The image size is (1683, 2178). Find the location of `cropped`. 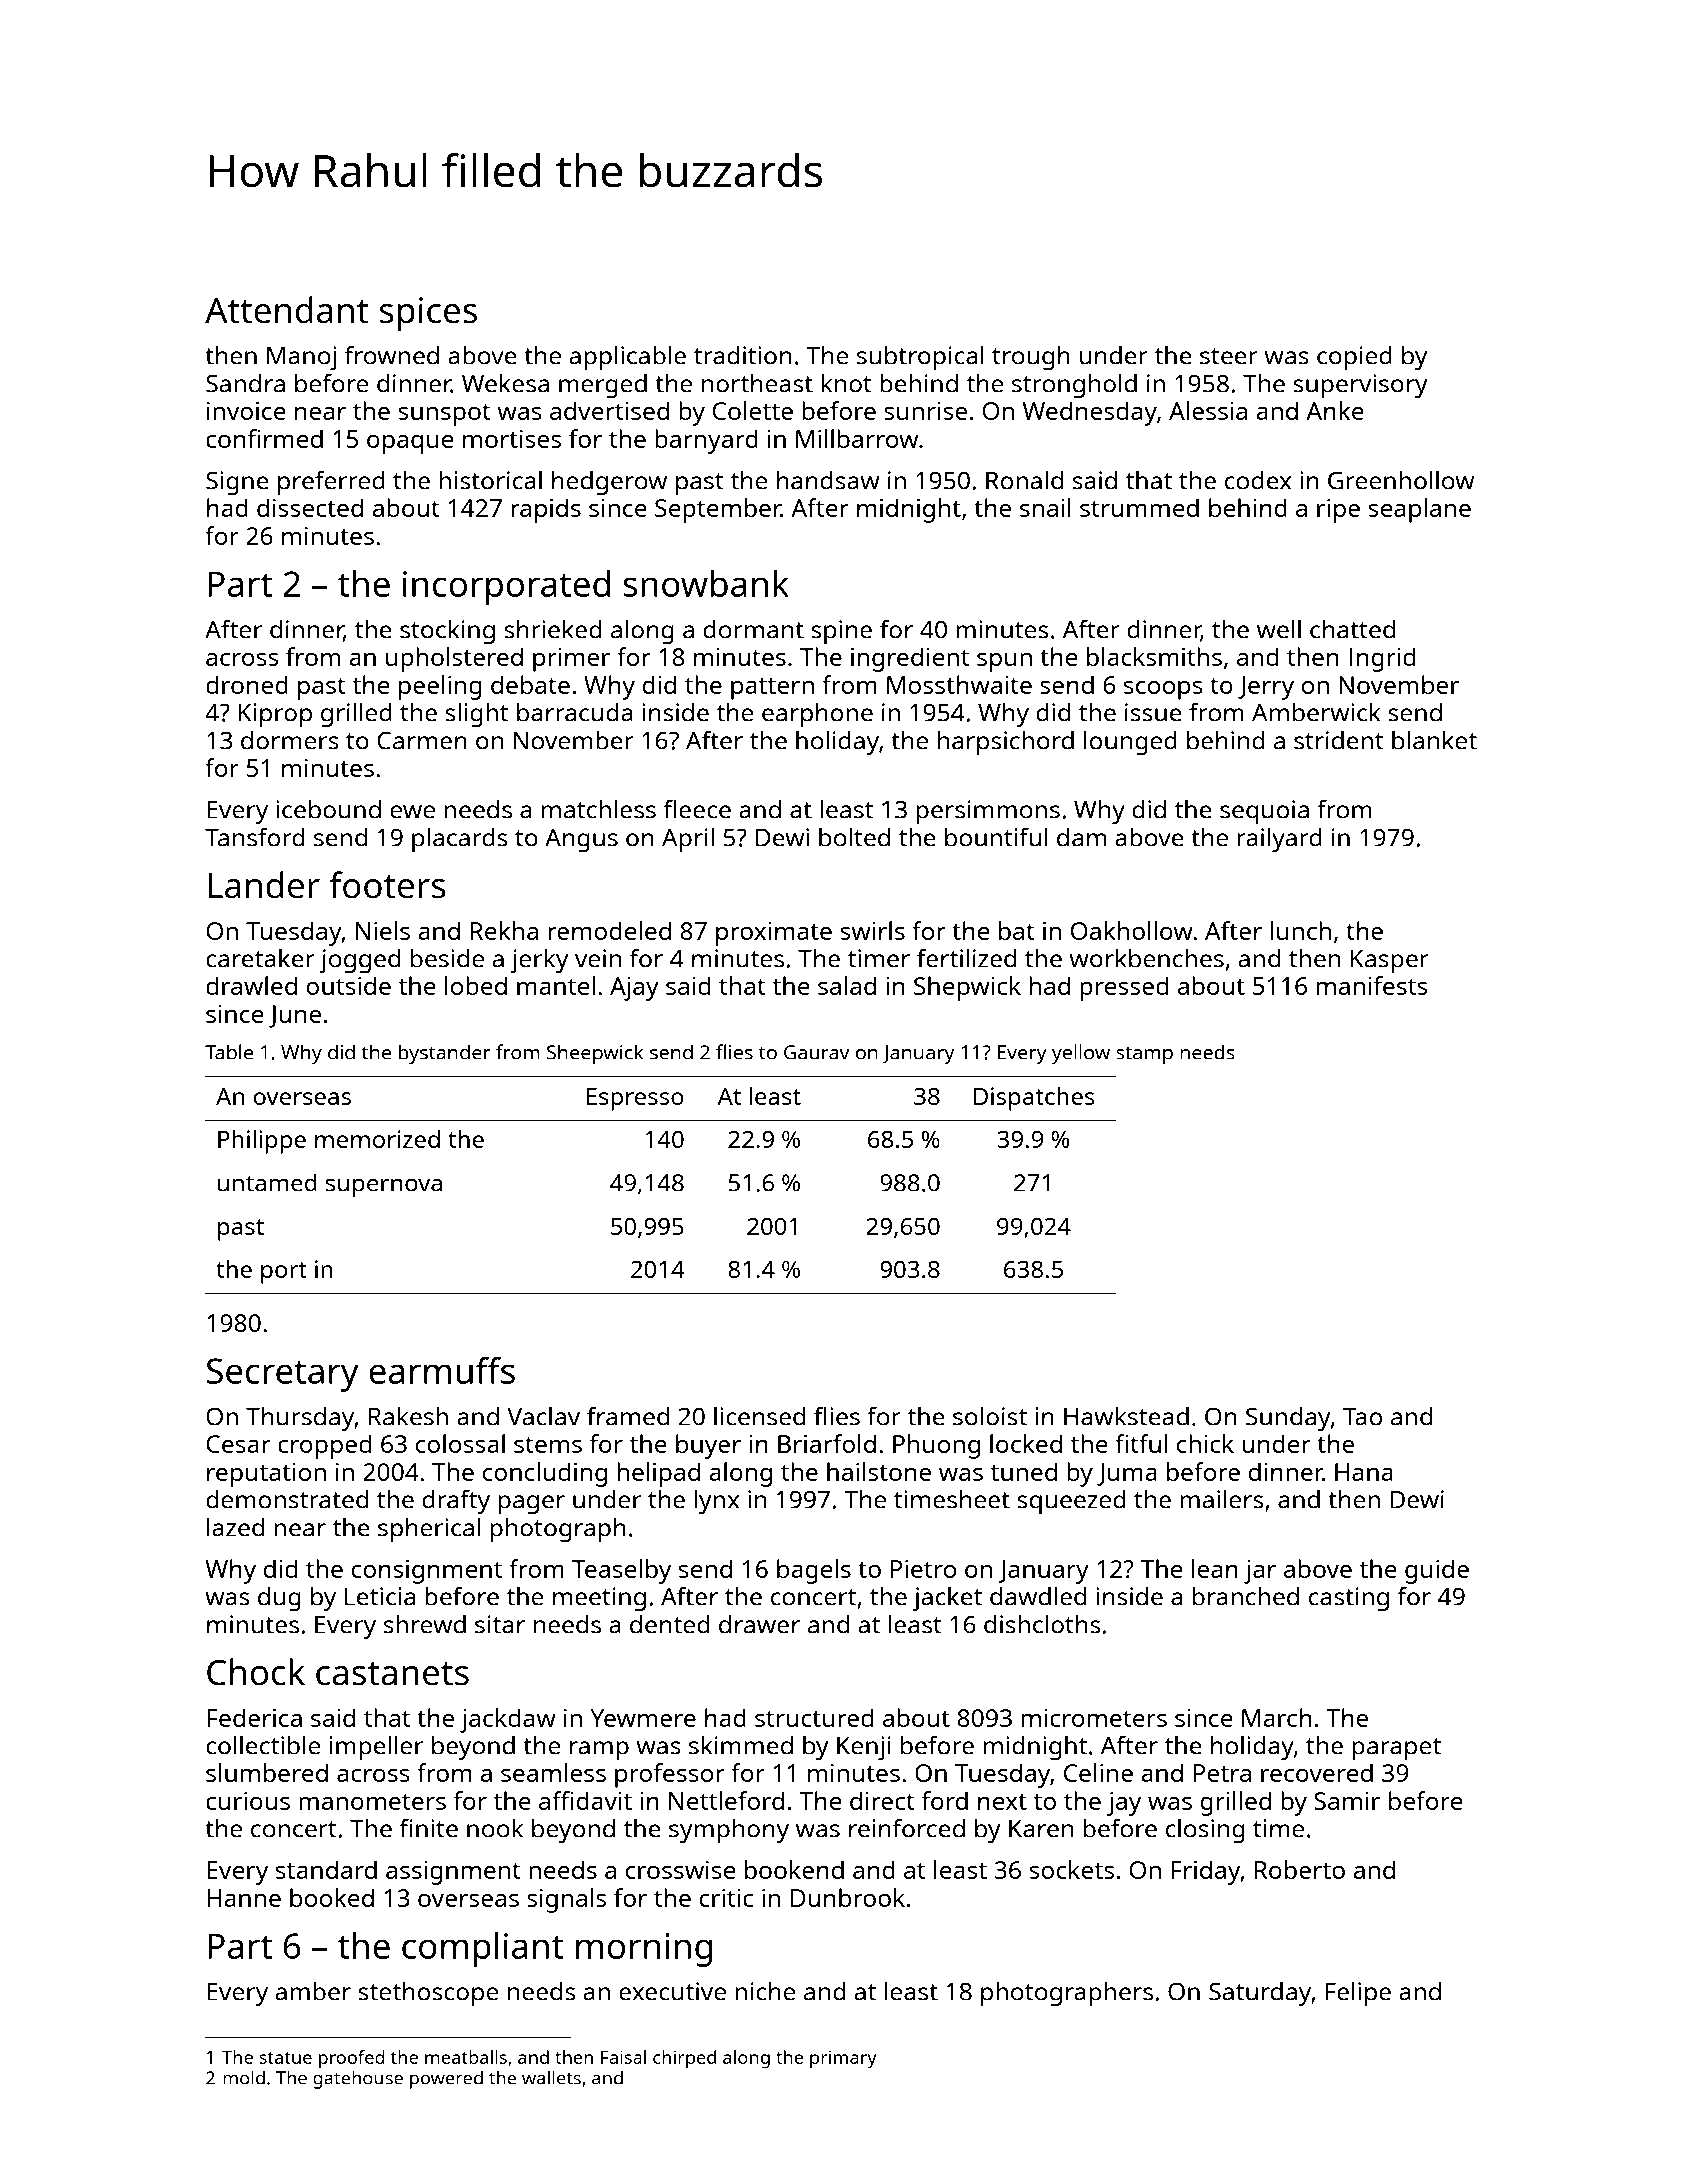

cropped is located at coordinates (325, 1446).
